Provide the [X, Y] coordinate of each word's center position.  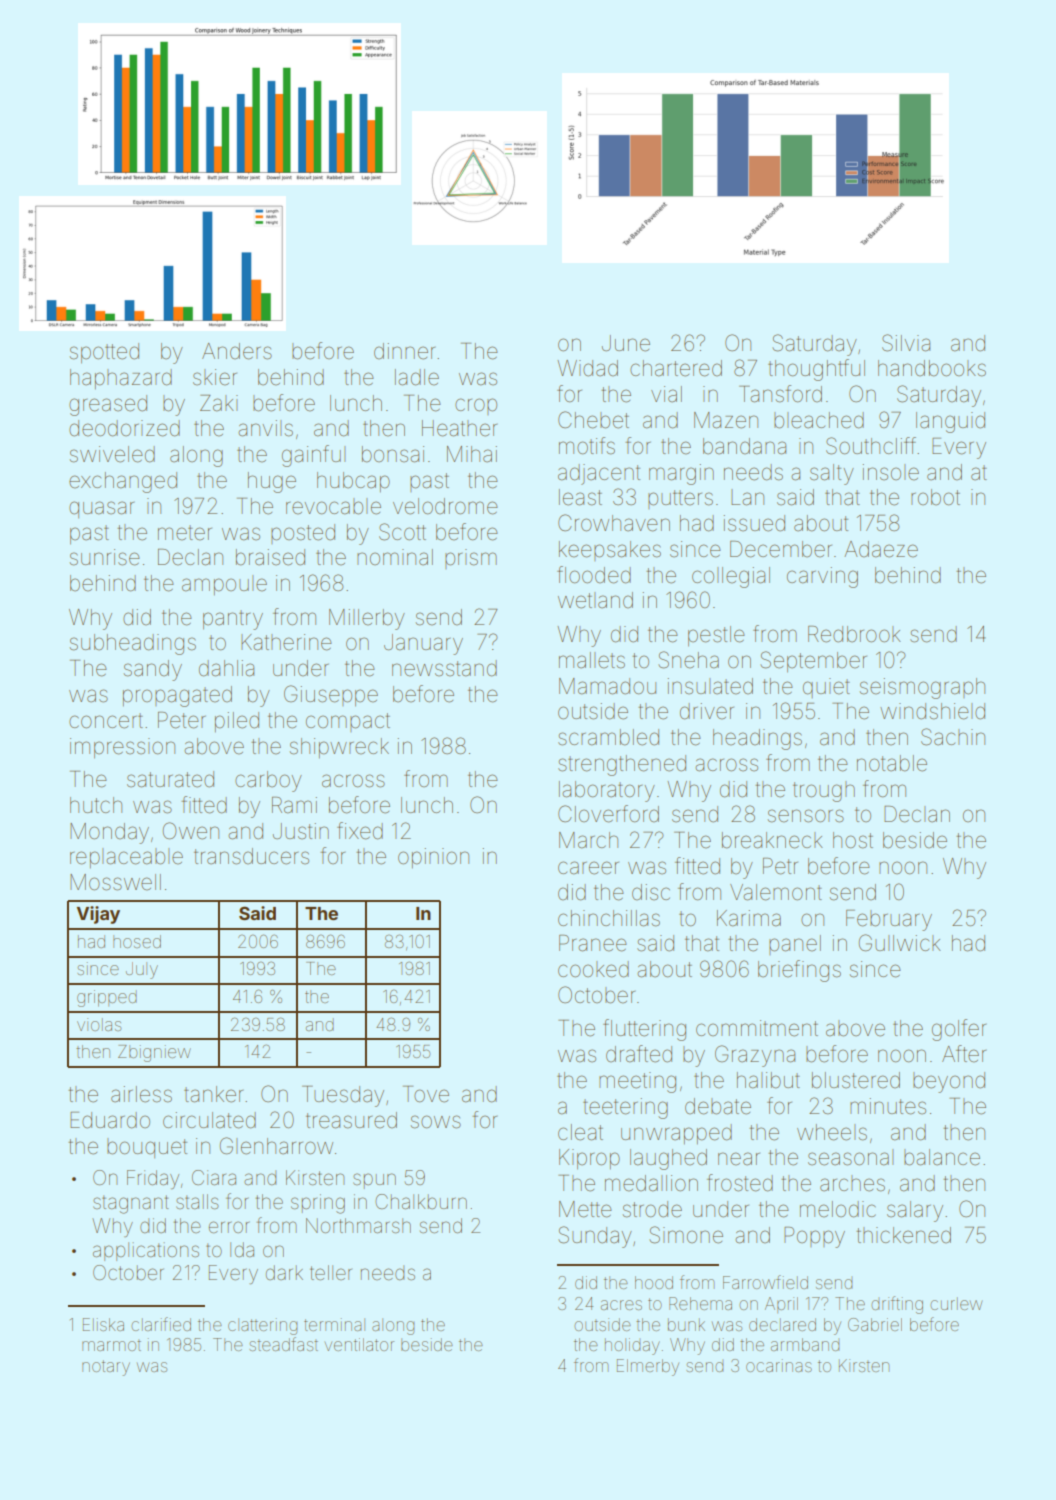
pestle [716, 636]
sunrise [105, 557]
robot [935, 497]
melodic [838, 1209]
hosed [137, 941]
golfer [959, 1030]
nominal [395, 557]
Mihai [472, 454]
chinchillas [609, 918]
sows [436, 1122]
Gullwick [900, 942]
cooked [593, 969]
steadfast [283, 1344]
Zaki [219, 403]
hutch [96, 805]
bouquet [147, 1148]
